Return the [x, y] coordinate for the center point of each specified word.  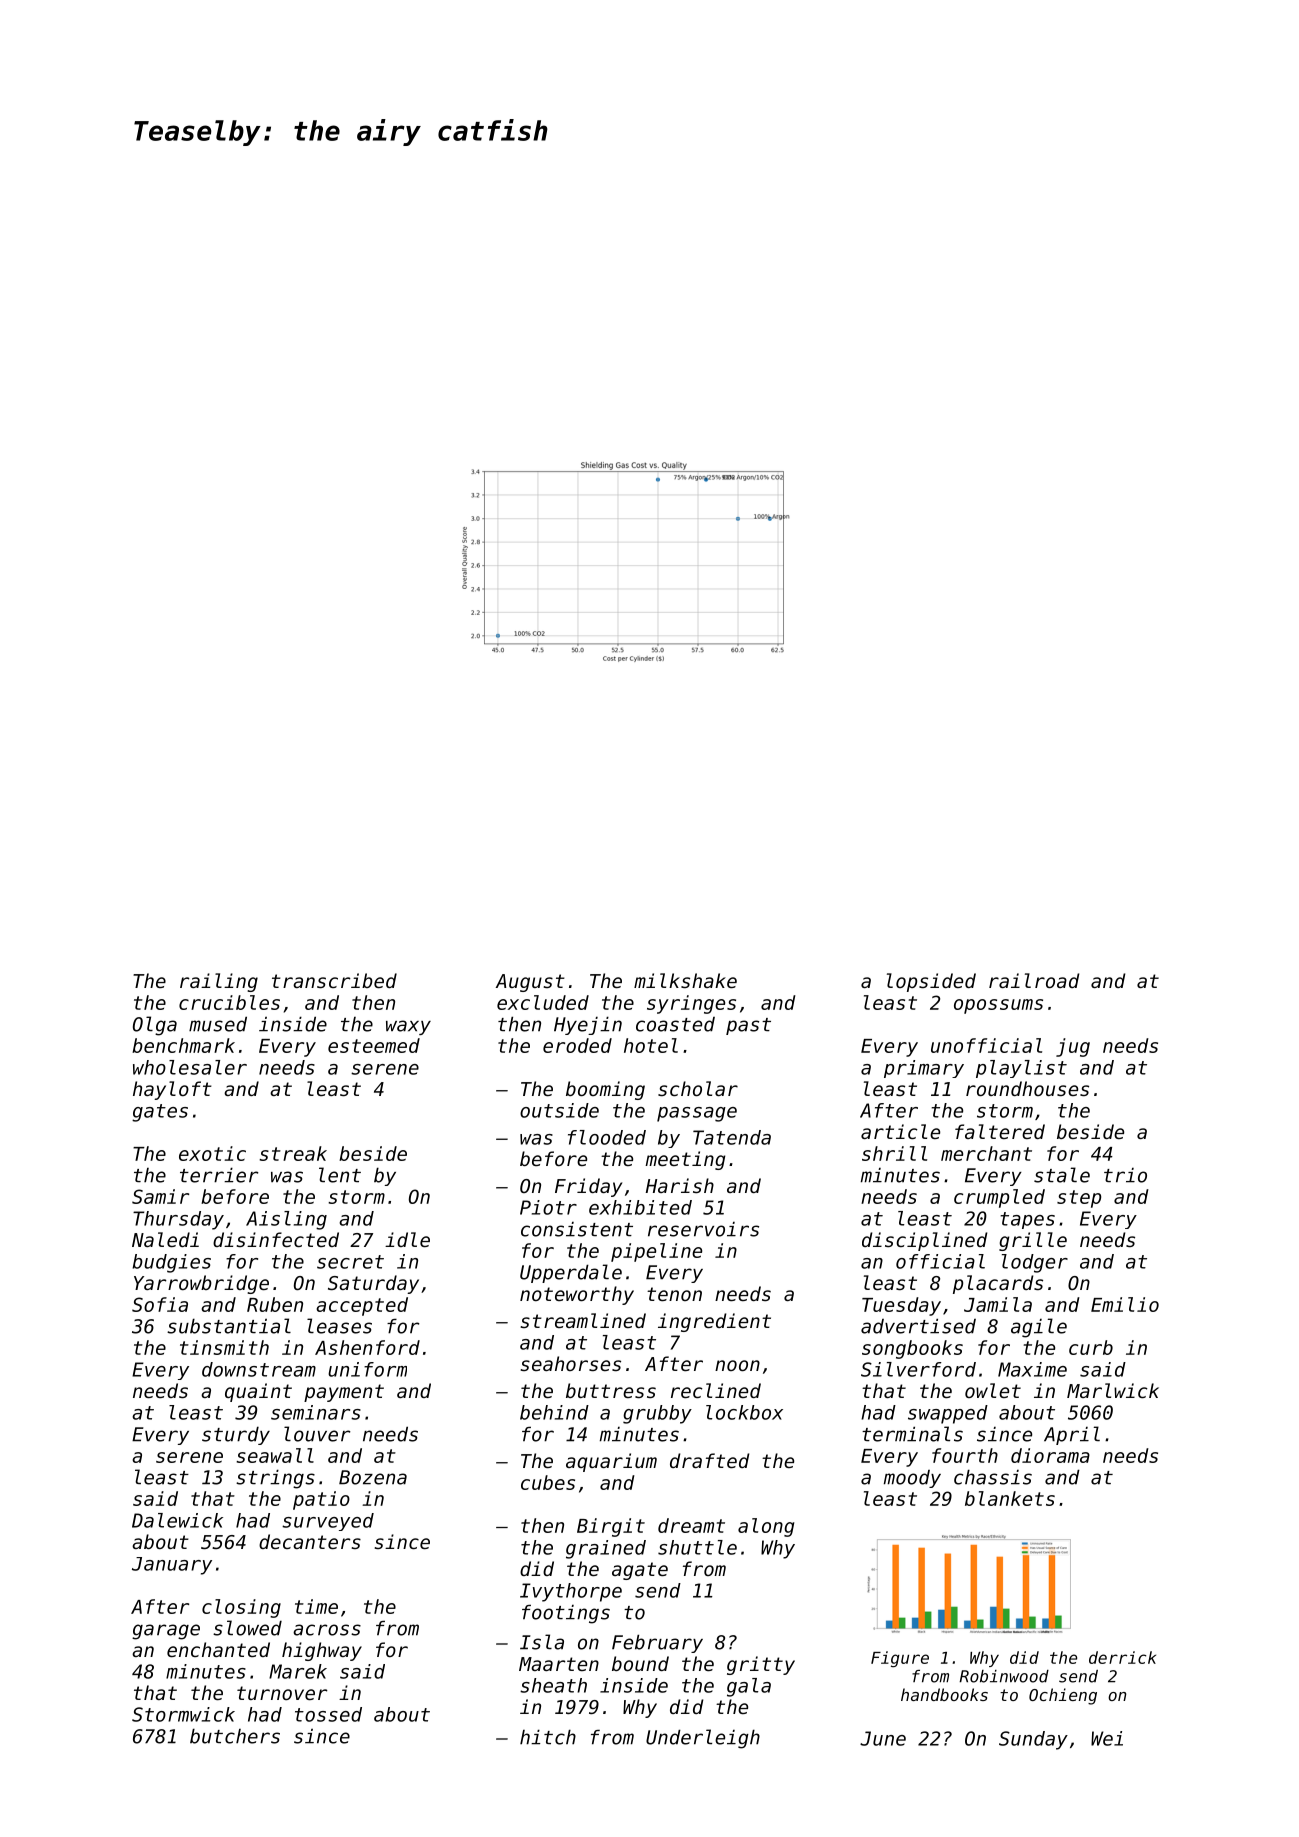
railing [219, 982]
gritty [761, 1665]
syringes [691, 1004]
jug [1073, 1047]
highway [322, 1651]
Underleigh [703, 1739]
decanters [310, 1541]
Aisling [286, 1220]
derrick [1122, 1657]
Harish [680, 1185]
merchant [986, 1153]
